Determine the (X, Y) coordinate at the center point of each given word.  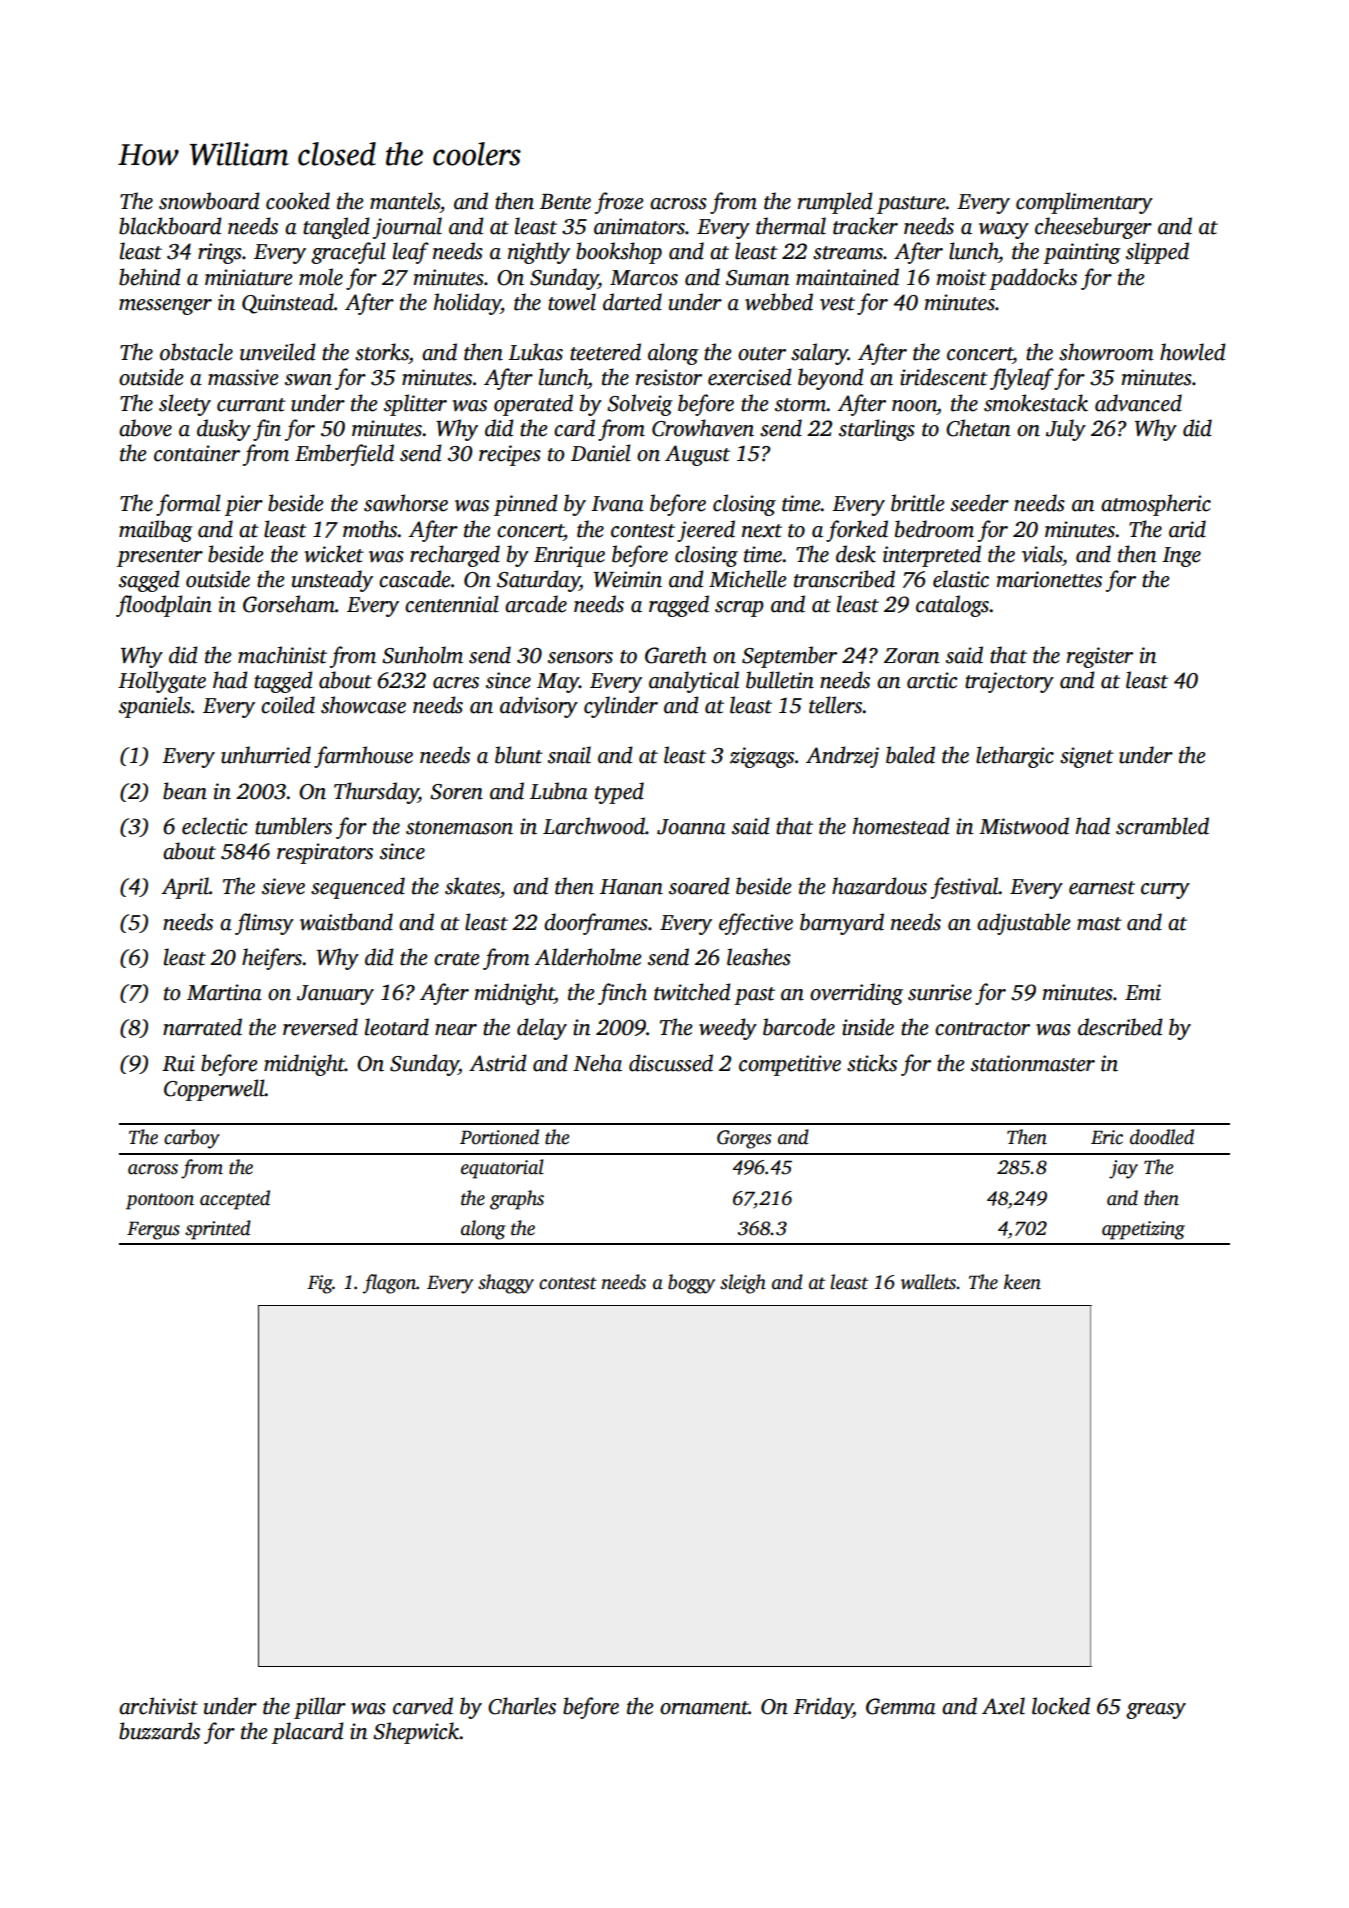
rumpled (835, 203)
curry (1165, 891)
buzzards (159, 1731)
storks (382, 352)
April (185, 888)
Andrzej (842, 757)
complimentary (1084, 203)
